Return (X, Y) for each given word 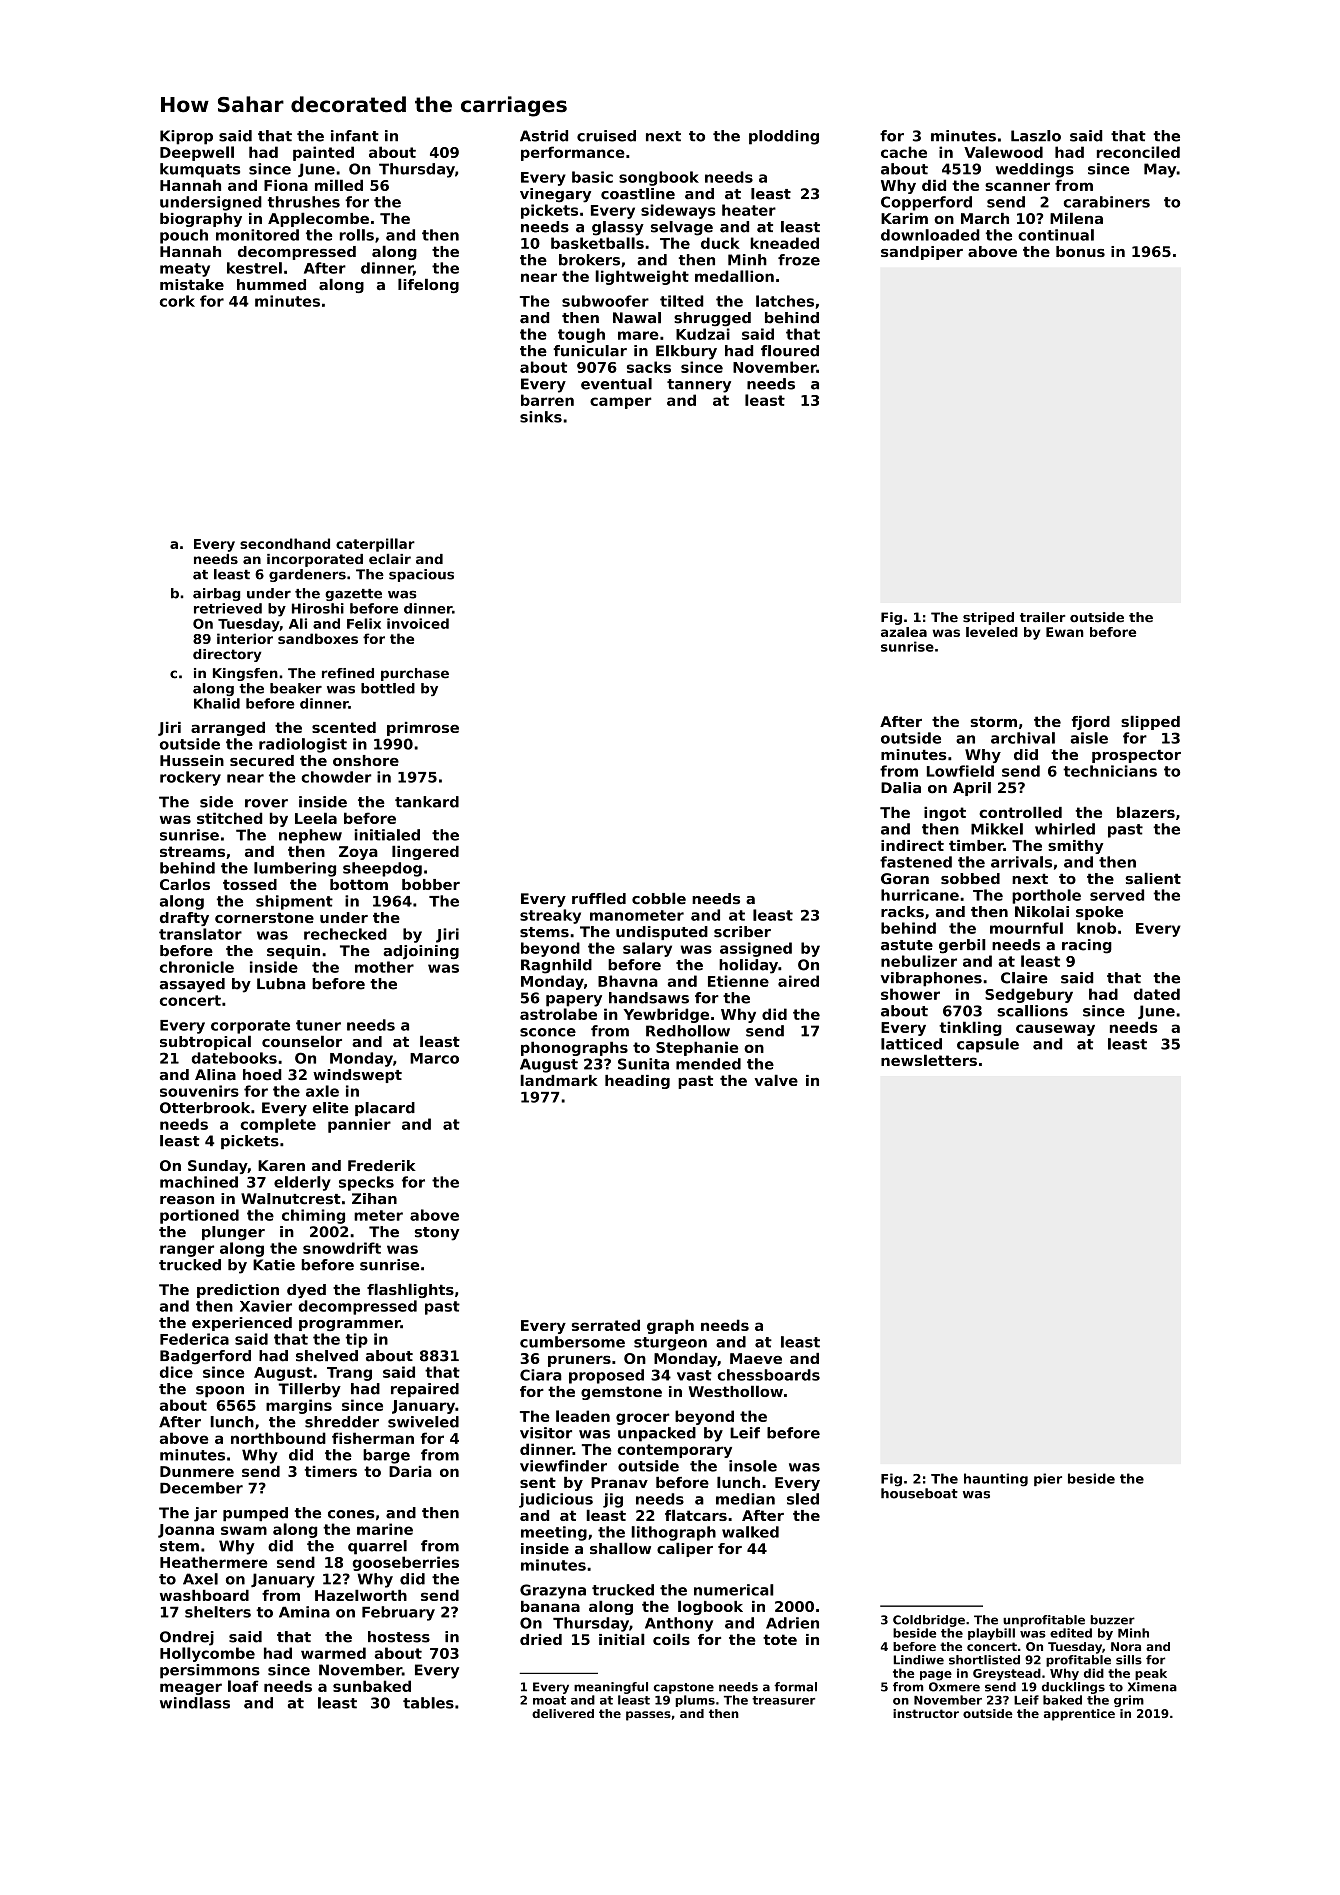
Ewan (1065, 632)
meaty (185, 270)
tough (581, 335)
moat (549, 1700)
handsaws (649, 998)
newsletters (929, 1060)
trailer (1042, 617)
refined (348, 673)
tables (428, 1703)
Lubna (281, 984)
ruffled (599, 898)
